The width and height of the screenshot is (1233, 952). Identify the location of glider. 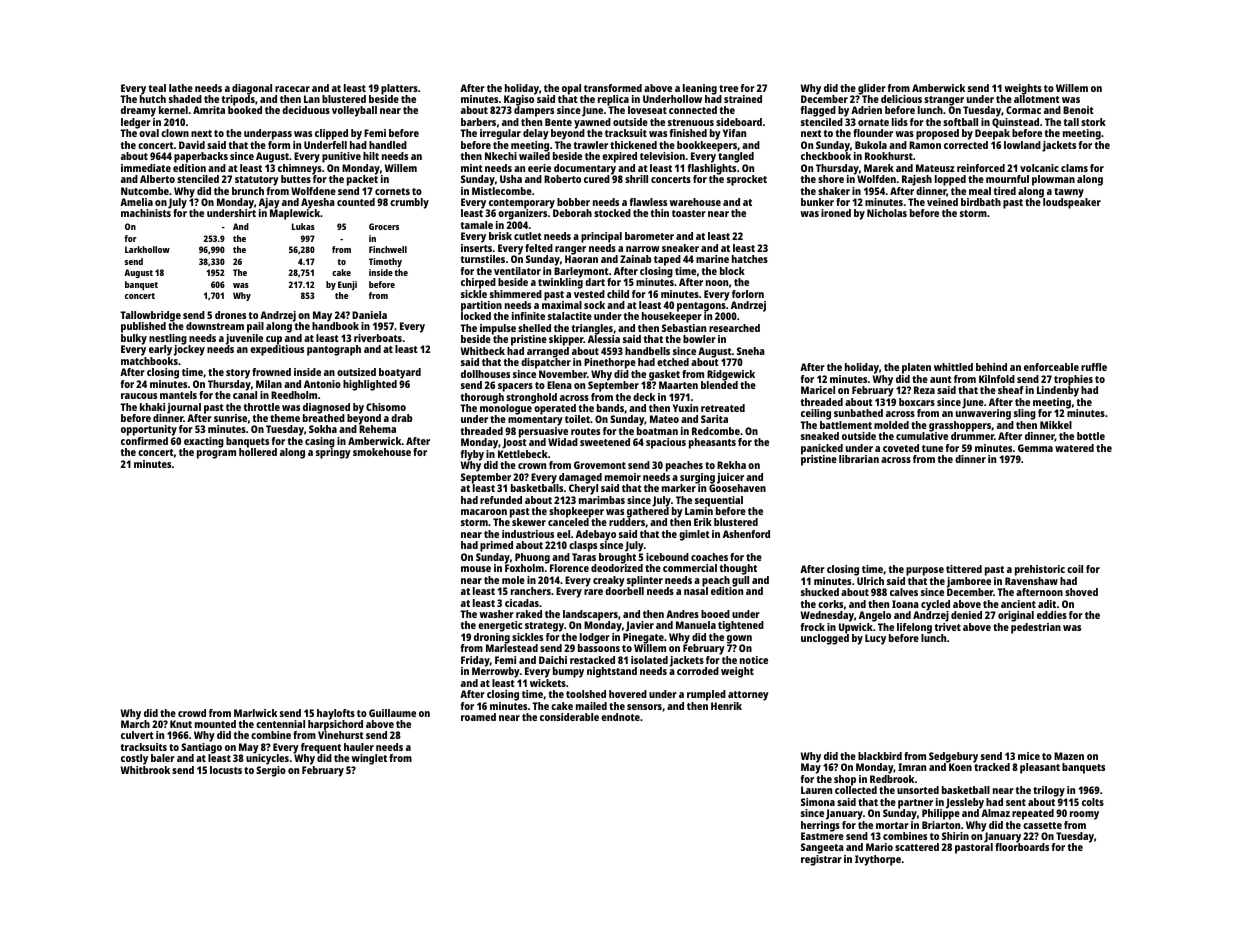
(872, 89).
